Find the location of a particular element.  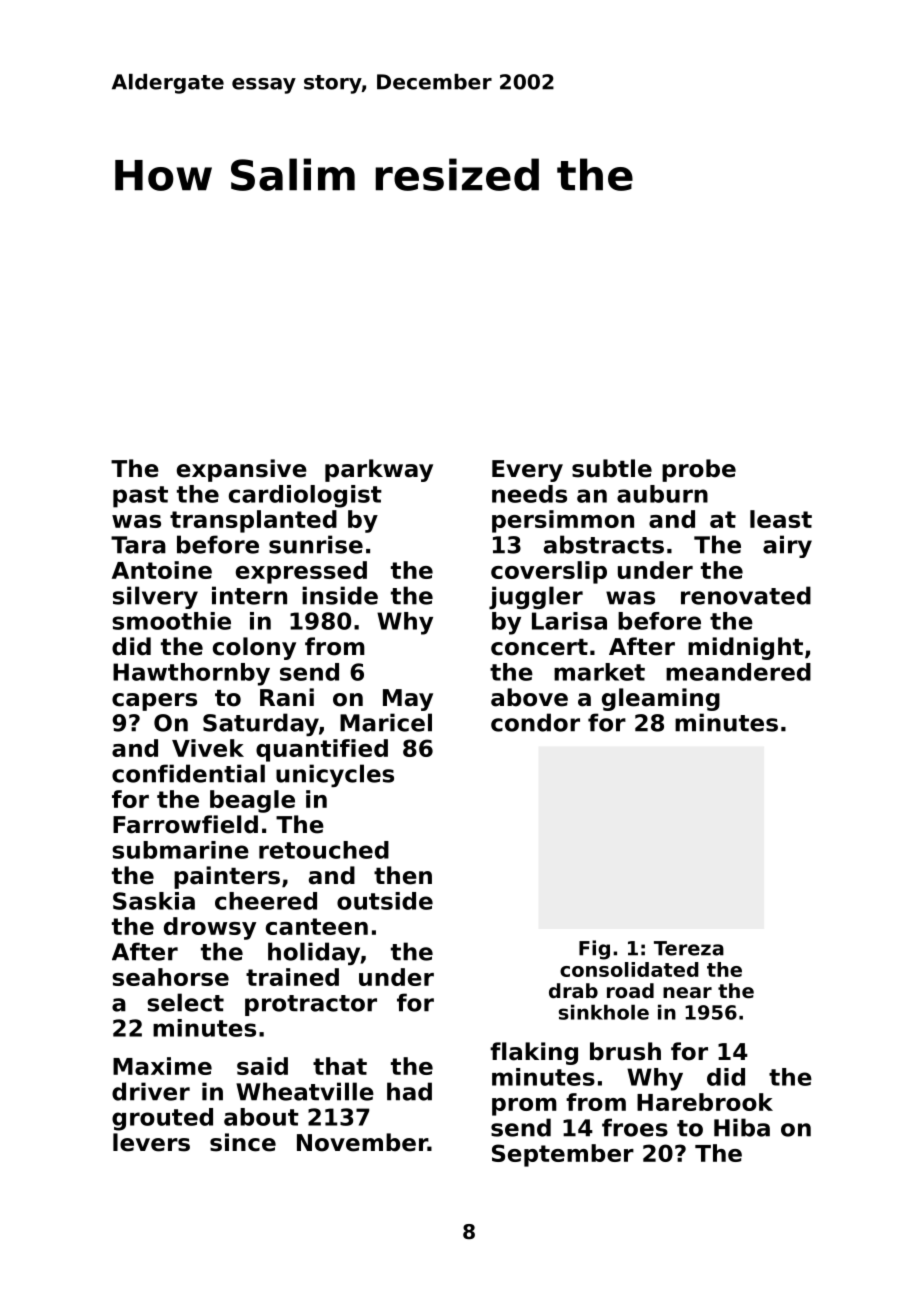

gleaming is located at coordinates (661, 699).
